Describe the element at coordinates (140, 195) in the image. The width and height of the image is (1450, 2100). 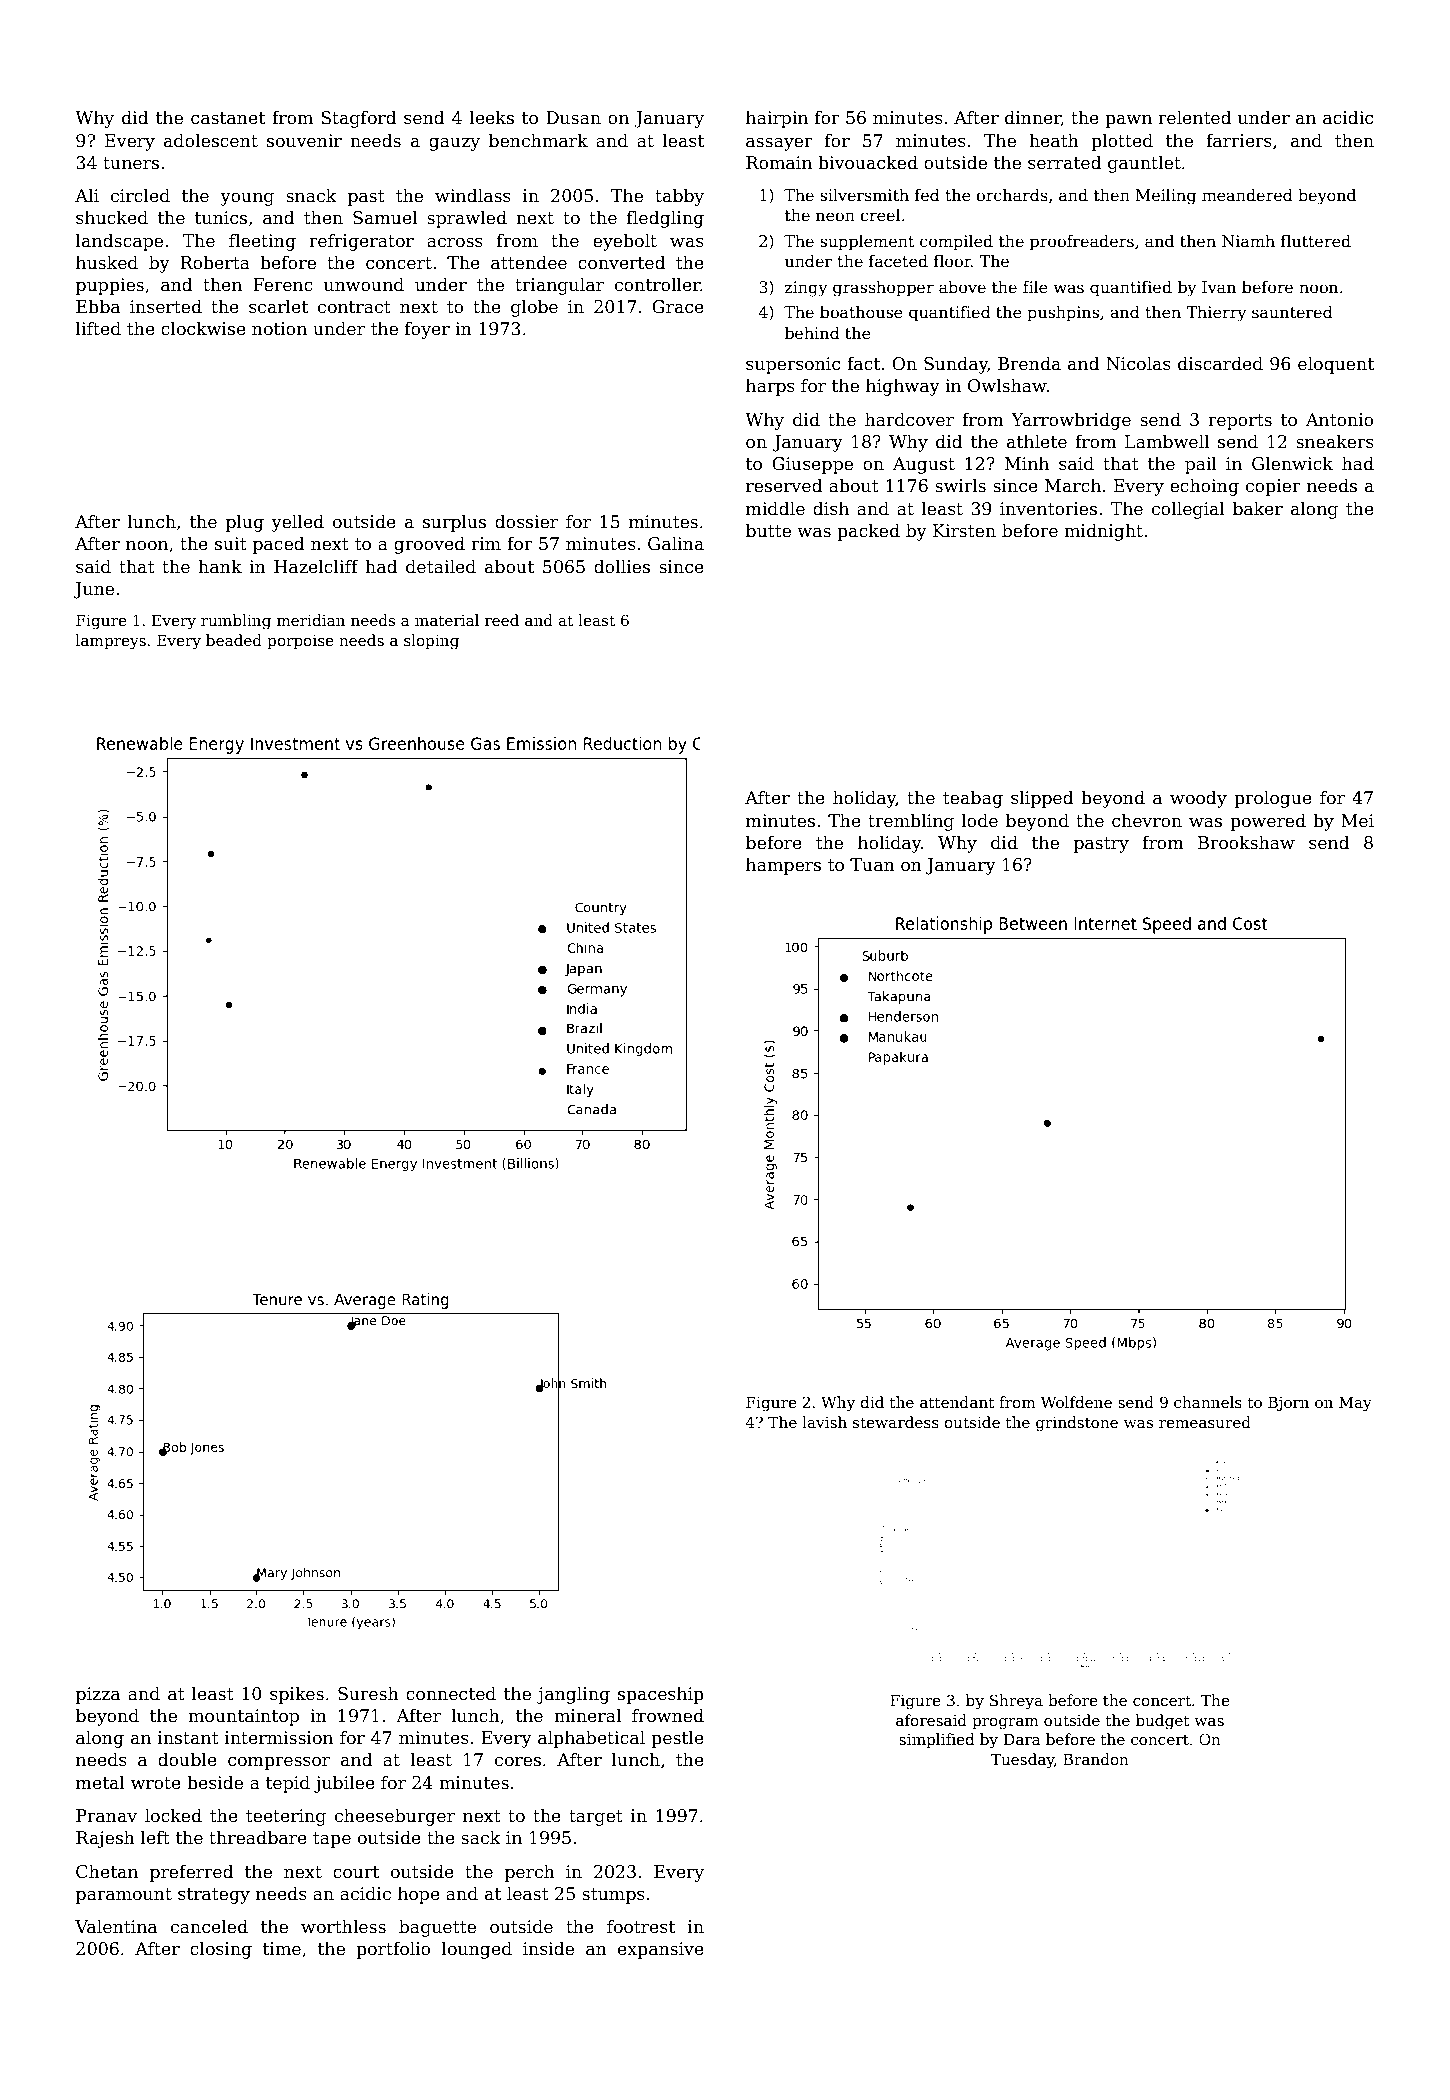
I see `circled` at that location.
